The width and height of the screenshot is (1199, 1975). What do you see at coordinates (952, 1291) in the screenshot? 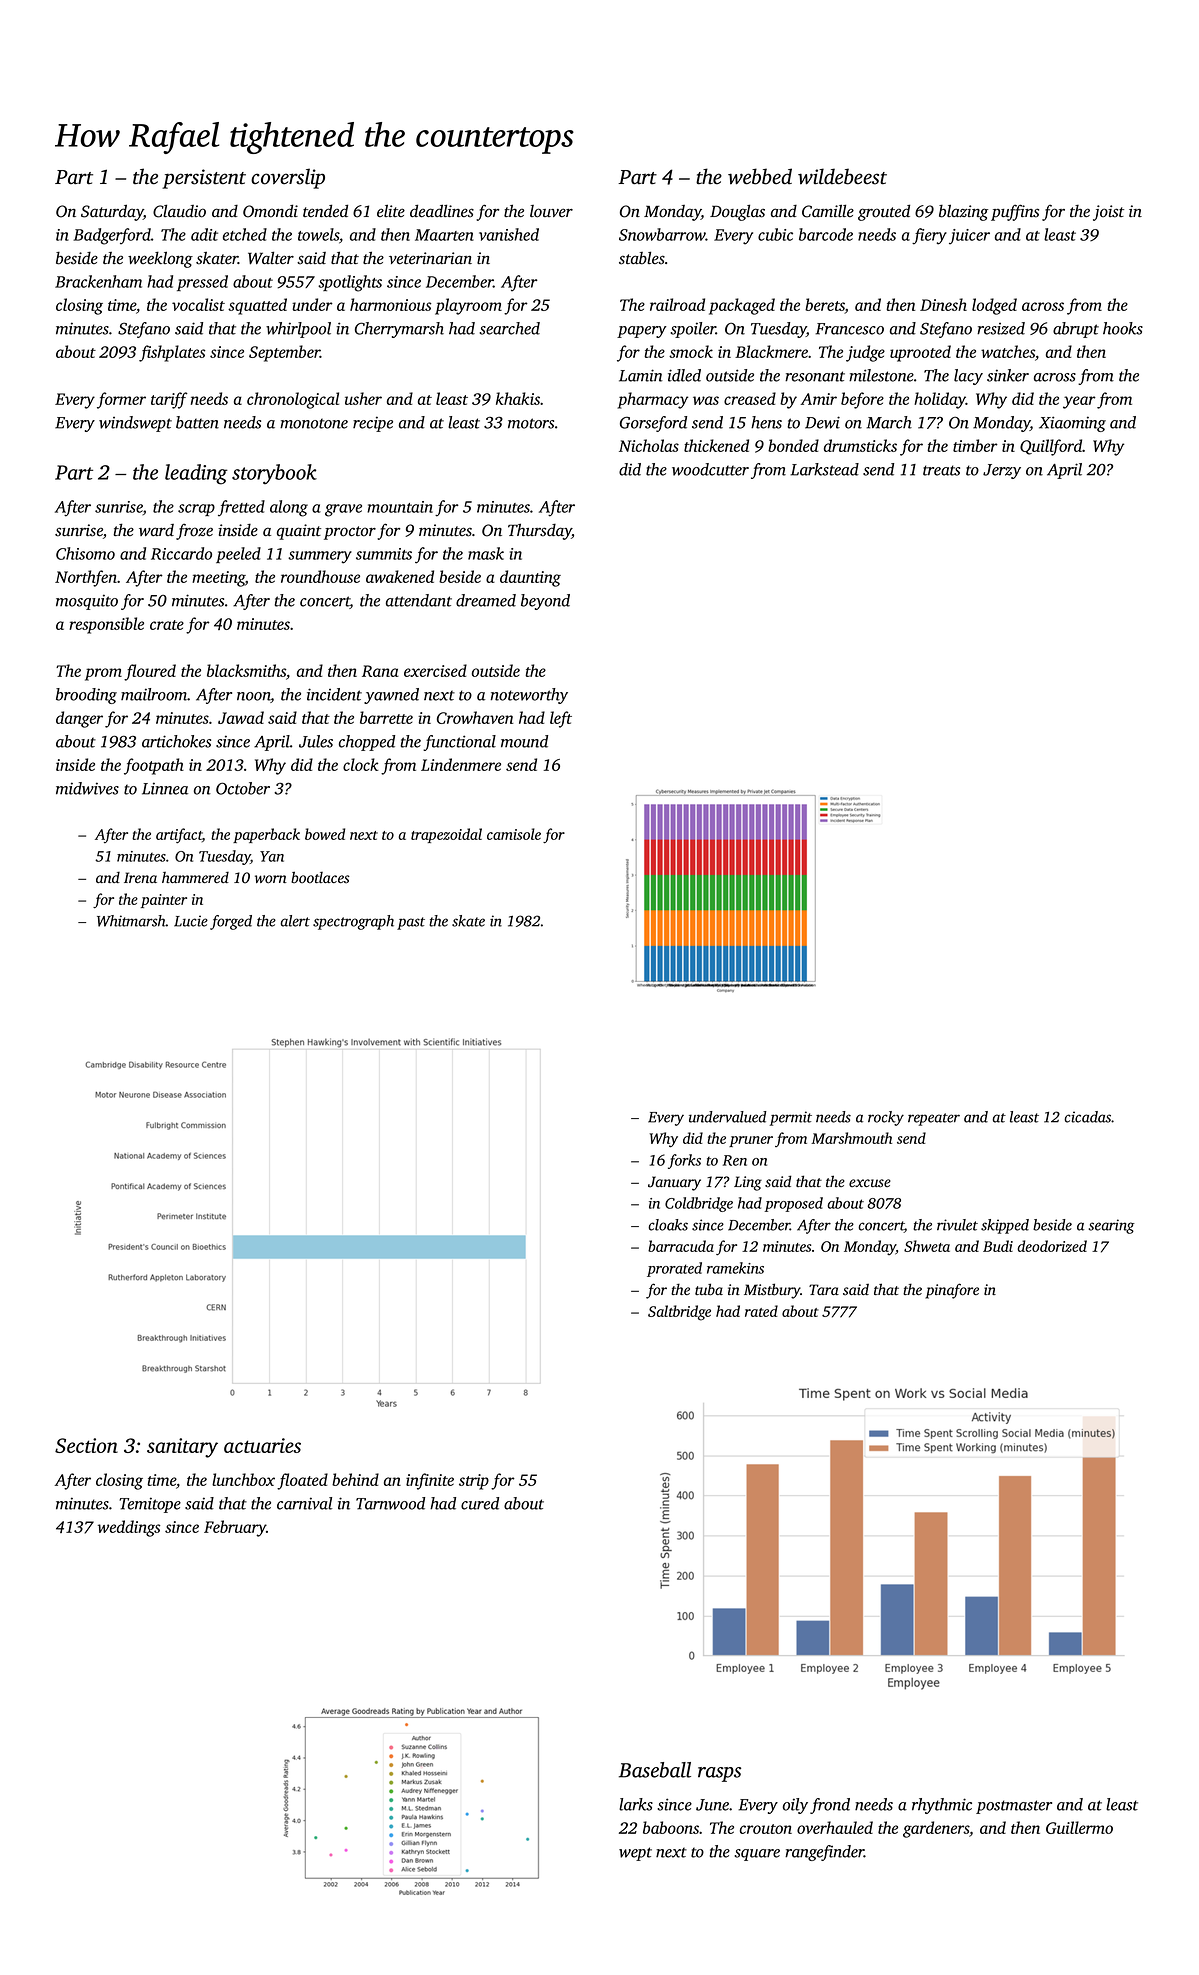
I see `pinafore` at bounding box center [952, 1291].
